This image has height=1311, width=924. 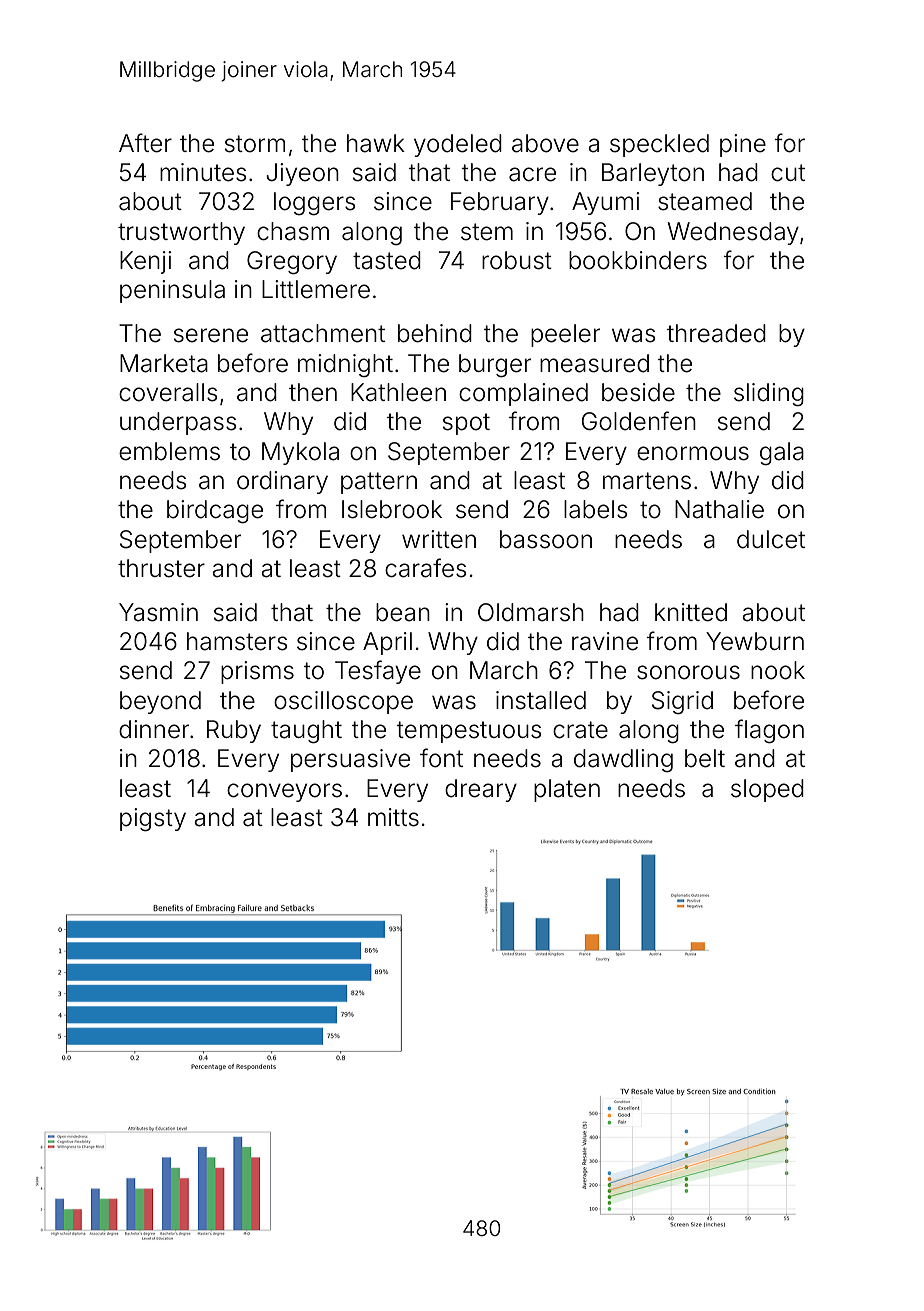 I want to click on yodeled, so click(x=458, y=145).
